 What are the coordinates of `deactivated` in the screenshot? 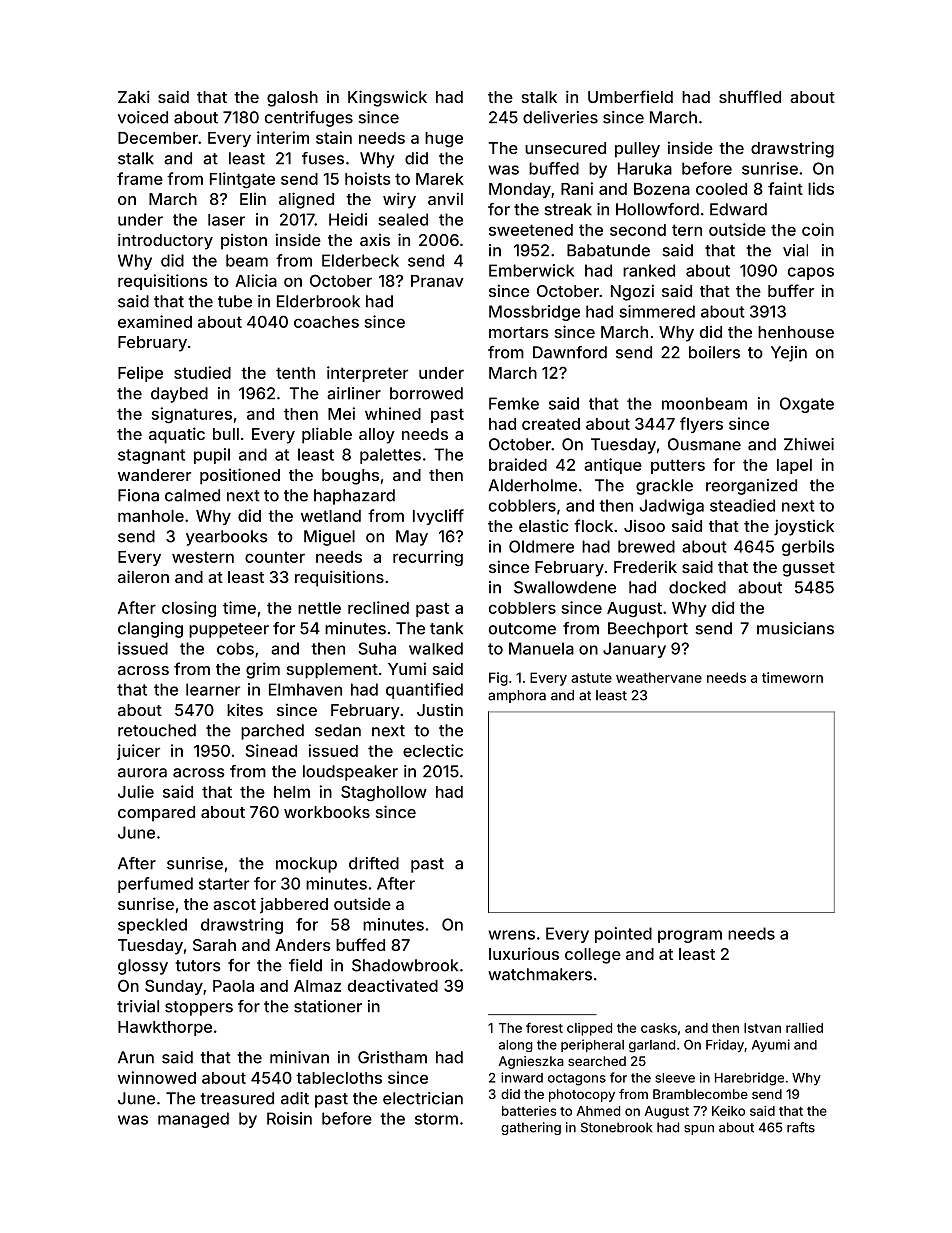 It's located at (393, 985).
